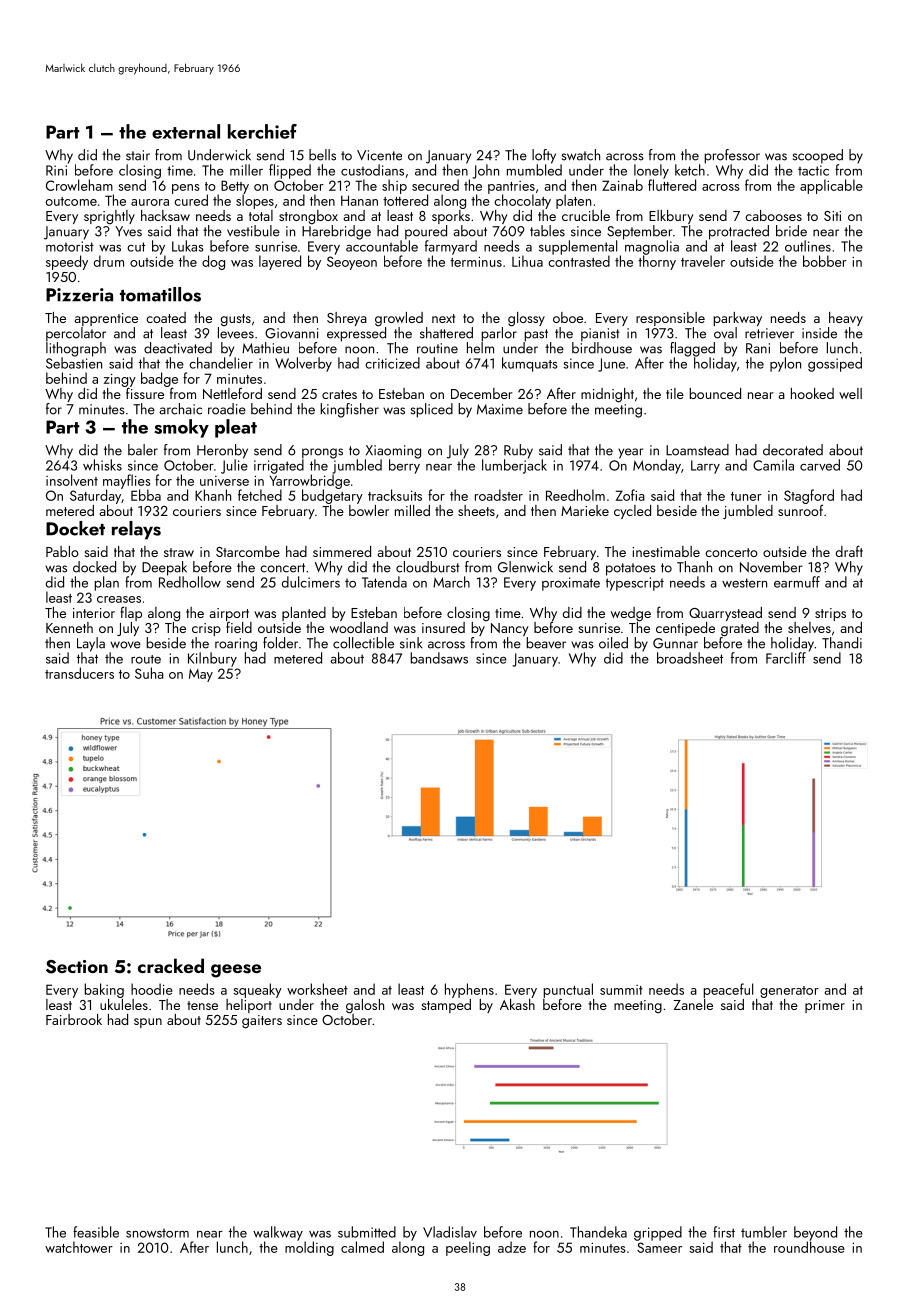 This screenshot has width=908, height=1316. What do you see at coordinates (157, 1233) in the screenshot?
I see `snowstorm` at bounding box center [157, 1233].
